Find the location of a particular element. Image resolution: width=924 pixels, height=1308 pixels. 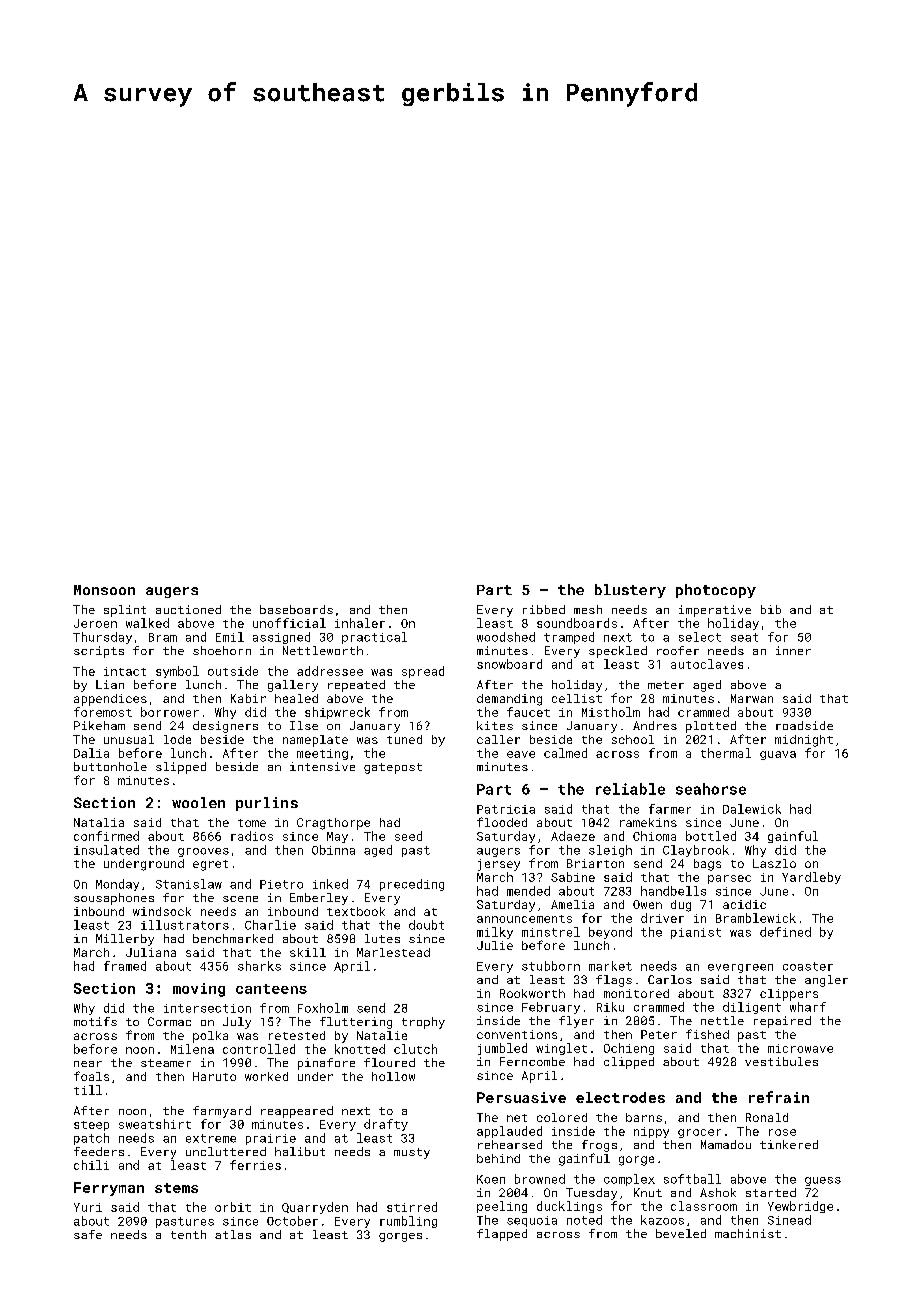

Natalia is located at coordinates (99, 822).
